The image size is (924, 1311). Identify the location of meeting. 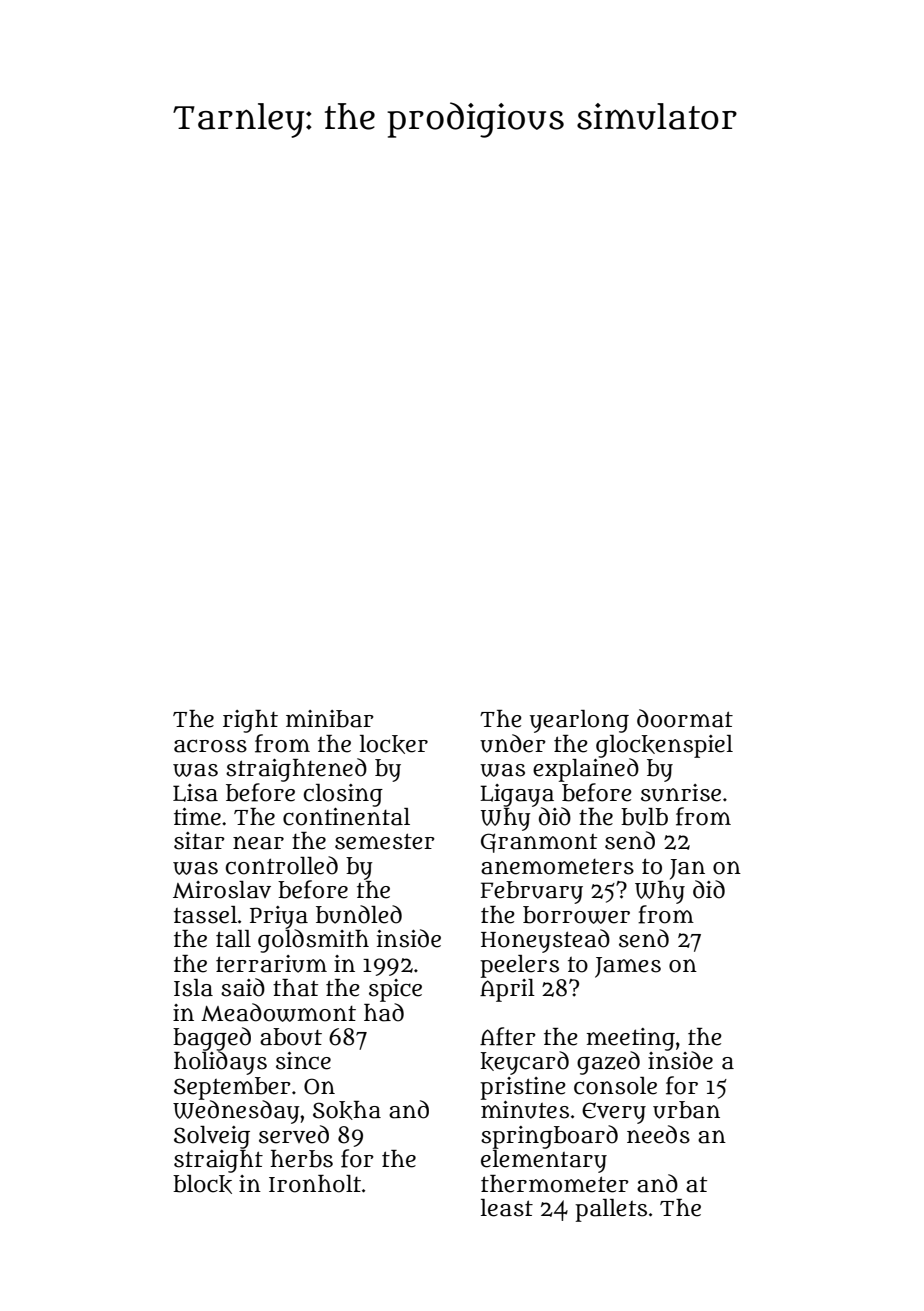
(630, 1039).
